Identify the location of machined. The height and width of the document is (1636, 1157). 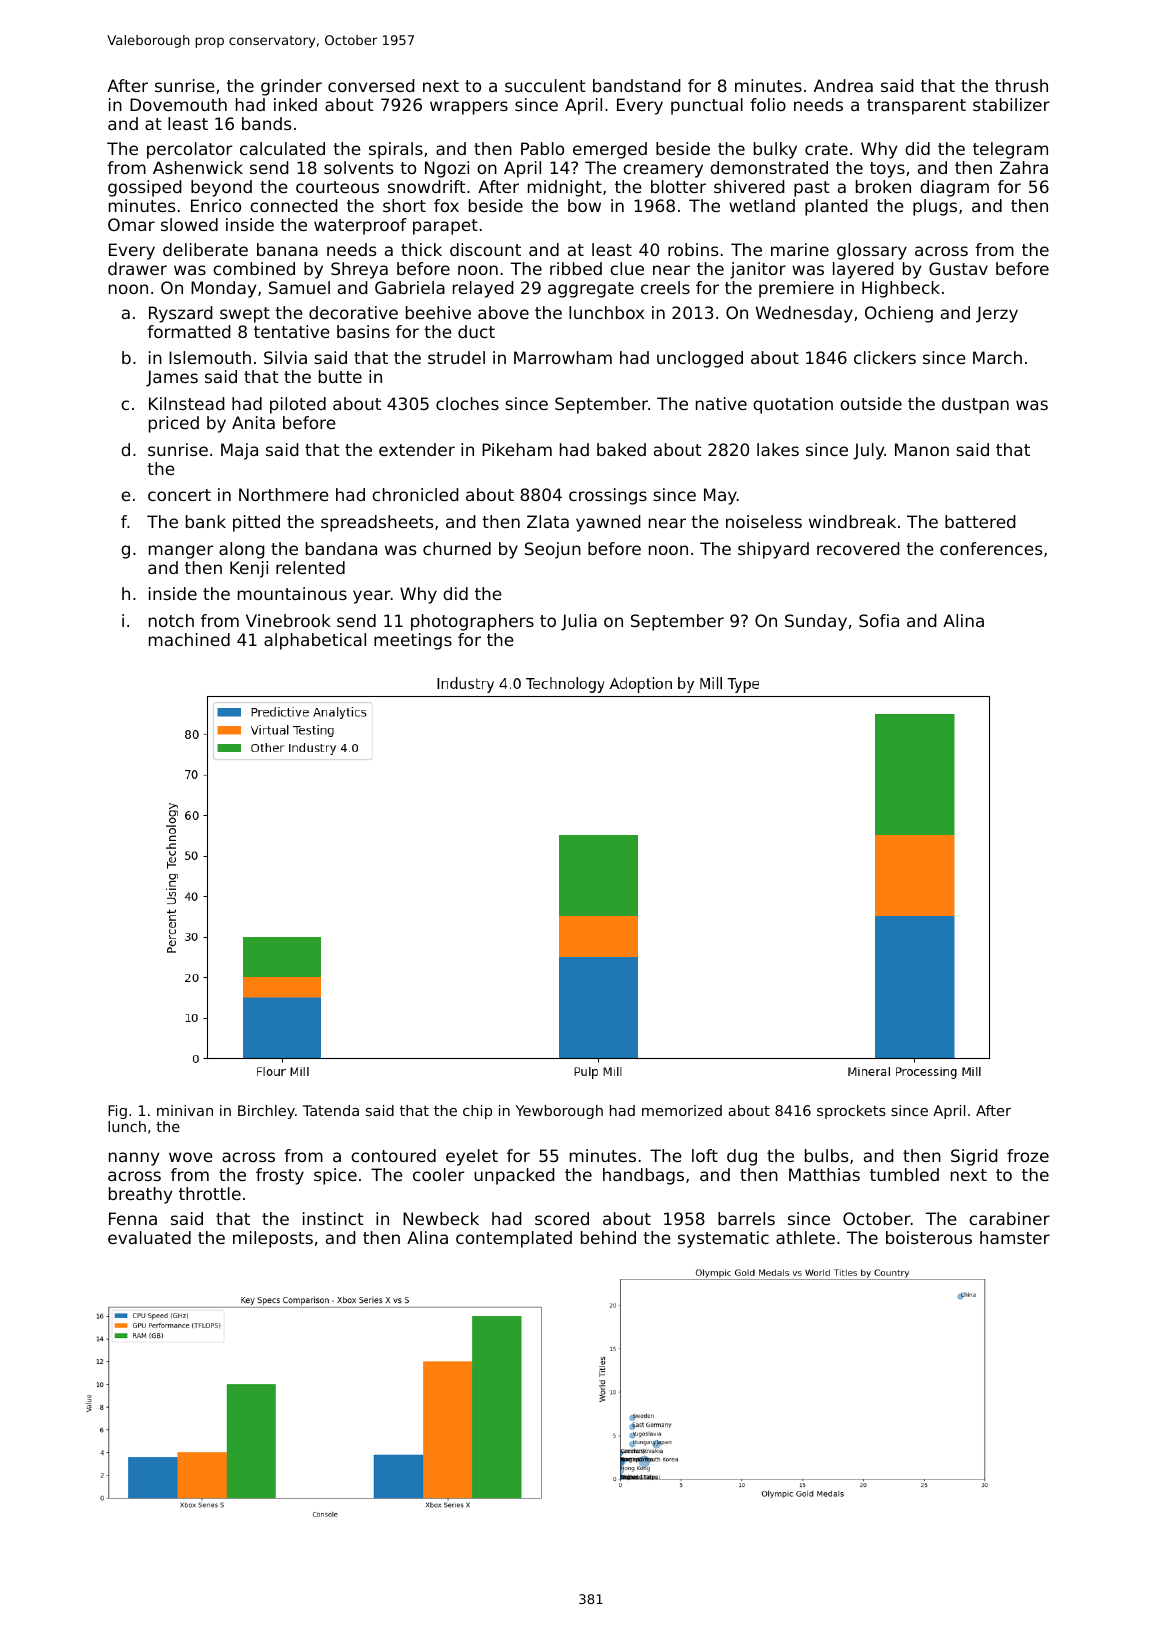
(189, 639).
